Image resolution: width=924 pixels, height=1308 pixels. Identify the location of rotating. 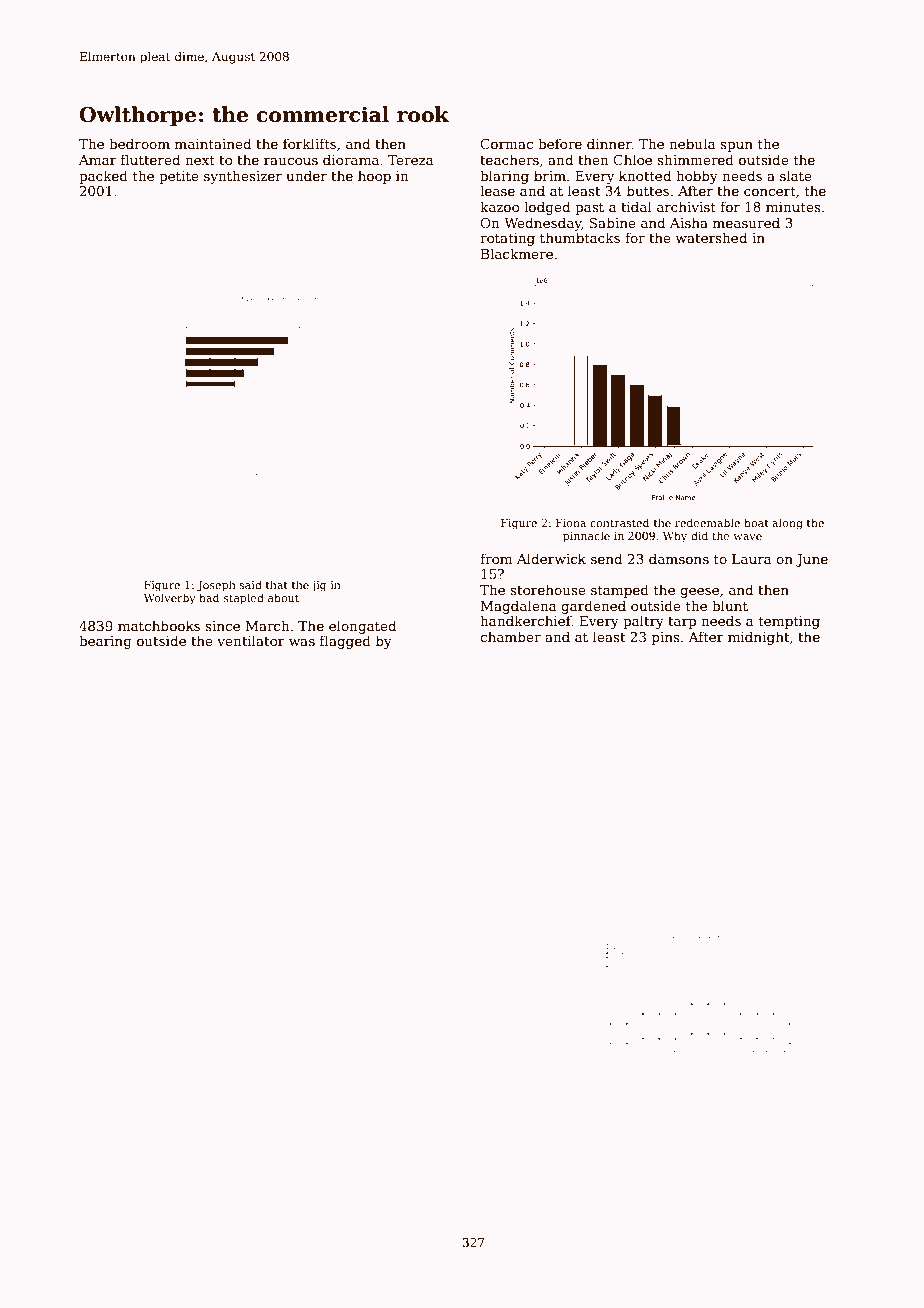
(507, 239).
